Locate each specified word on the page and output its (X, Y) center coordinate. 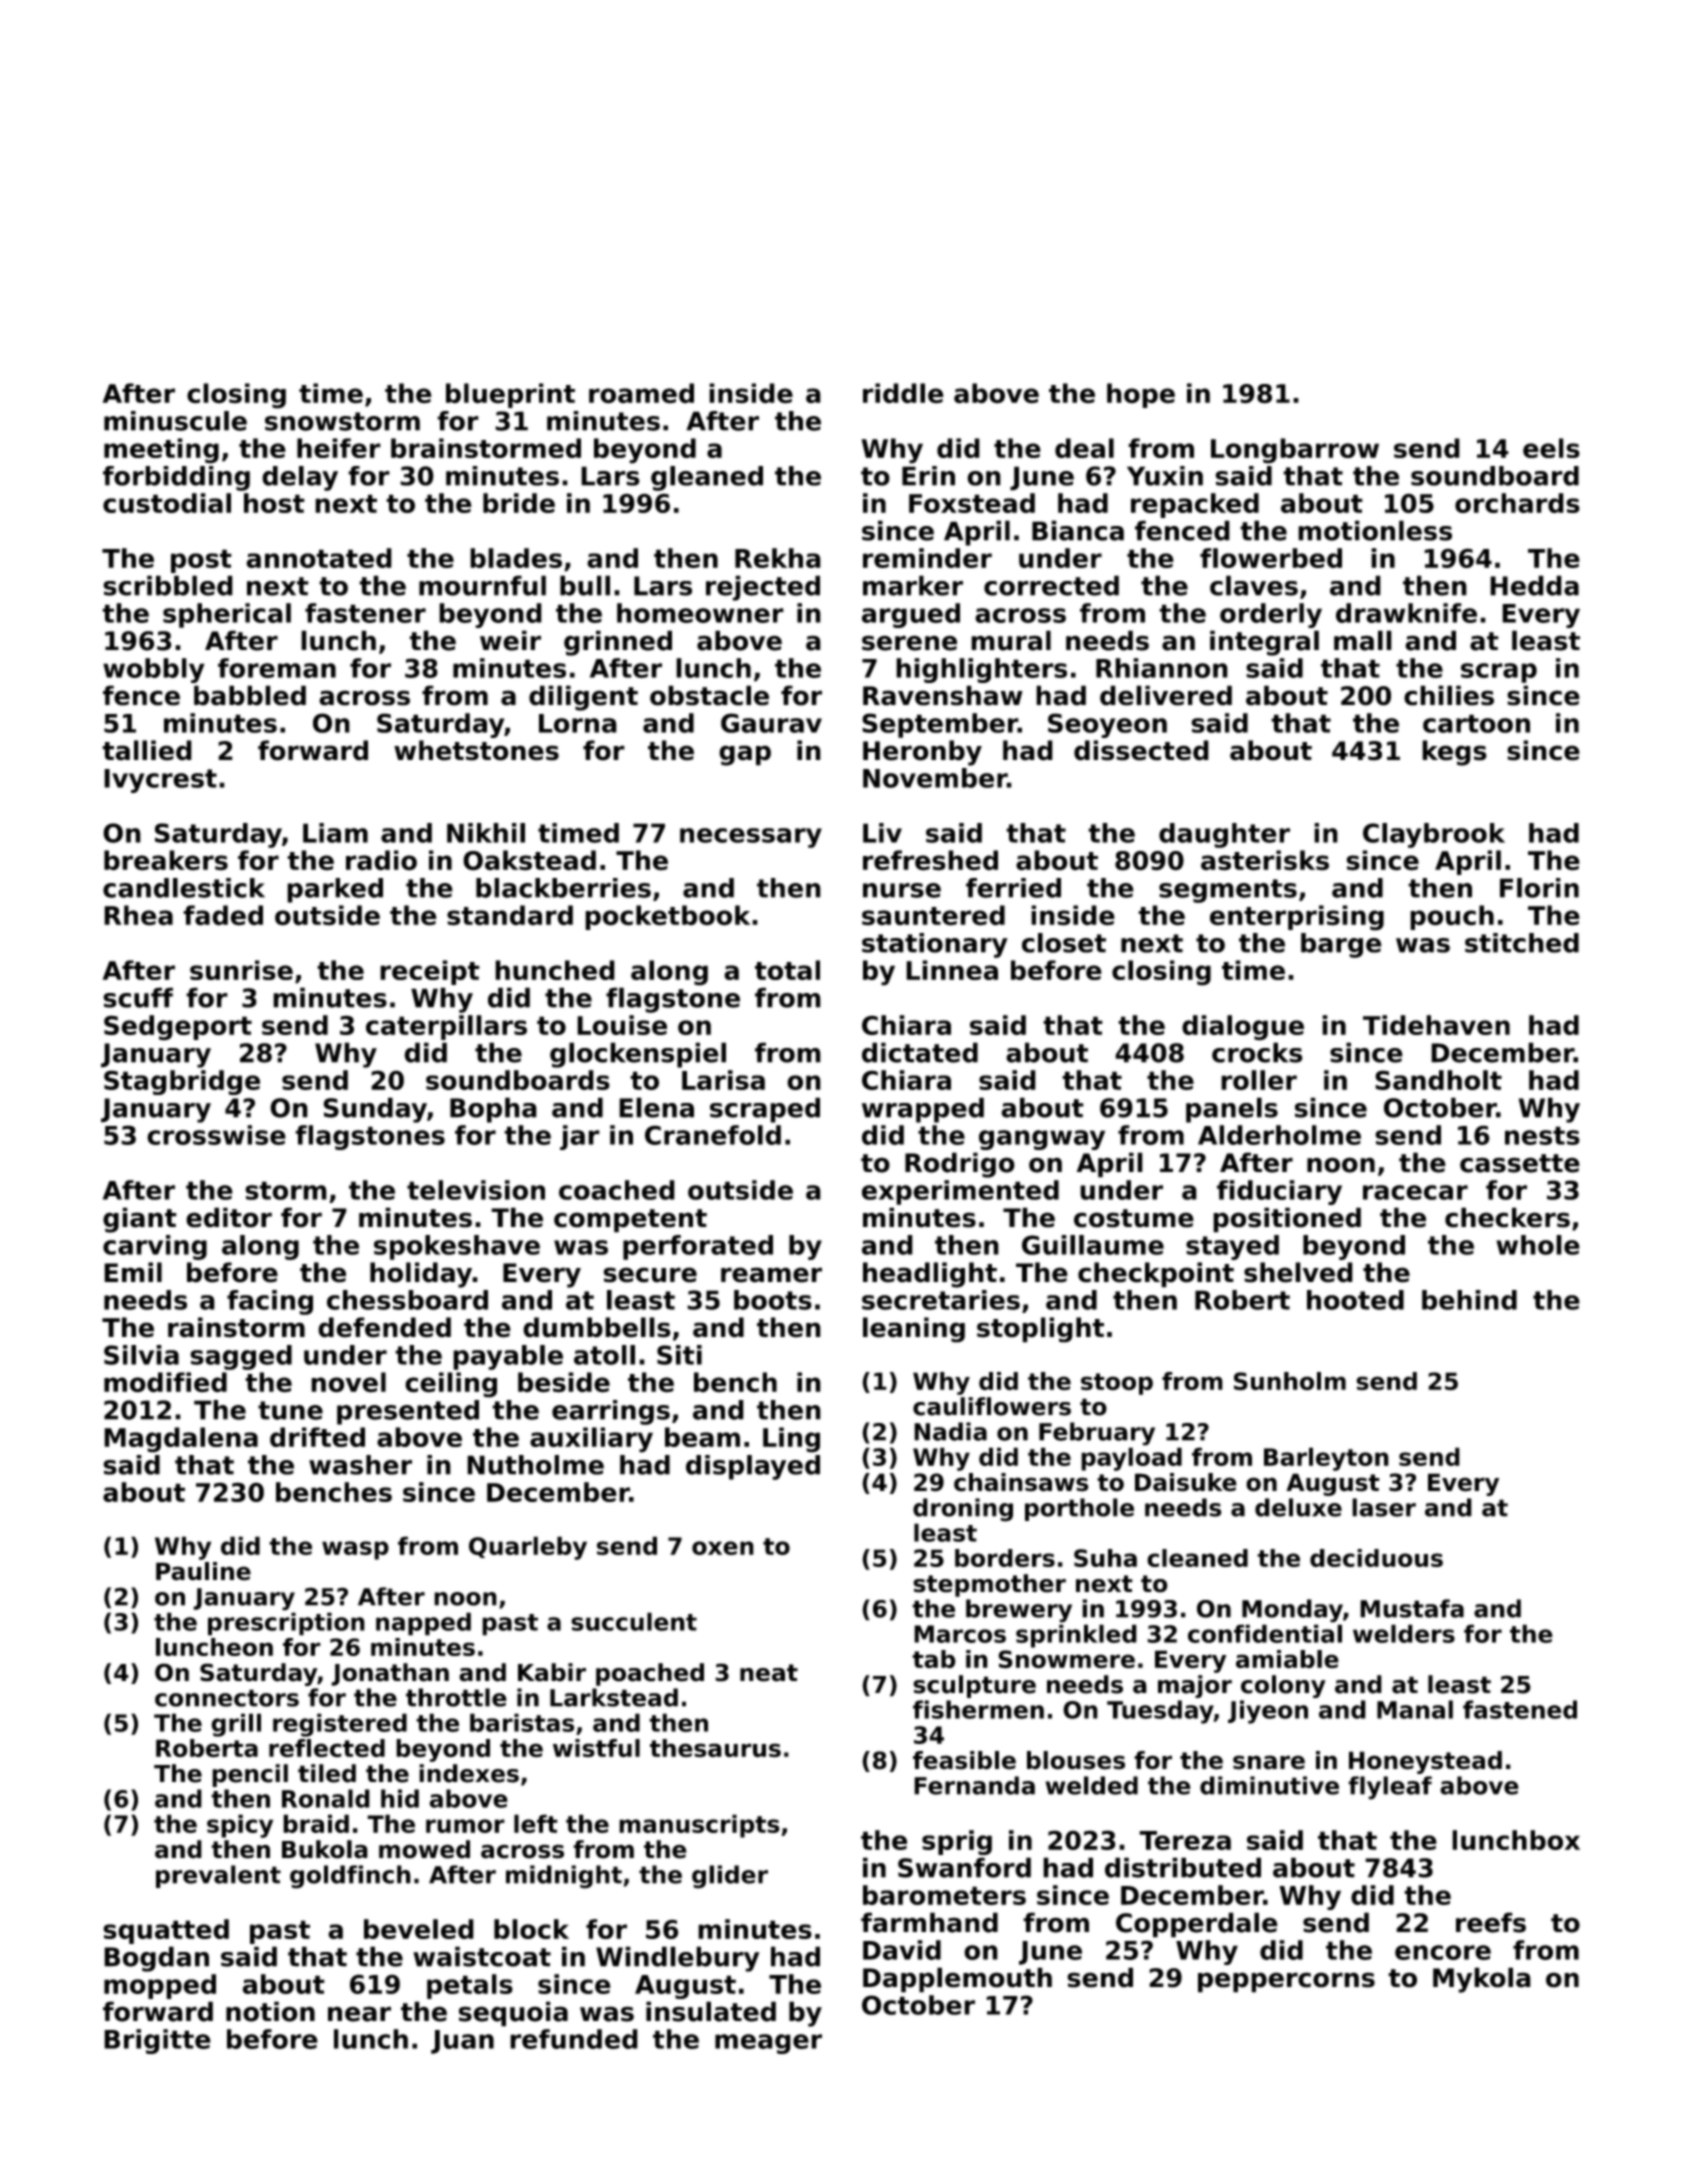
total (787, 970)
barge (1341, 945)
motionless (1375, 530)
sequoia (513, 2014)
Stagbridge (182, 1082)
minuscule (175, 421)
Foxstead (972, 503)
